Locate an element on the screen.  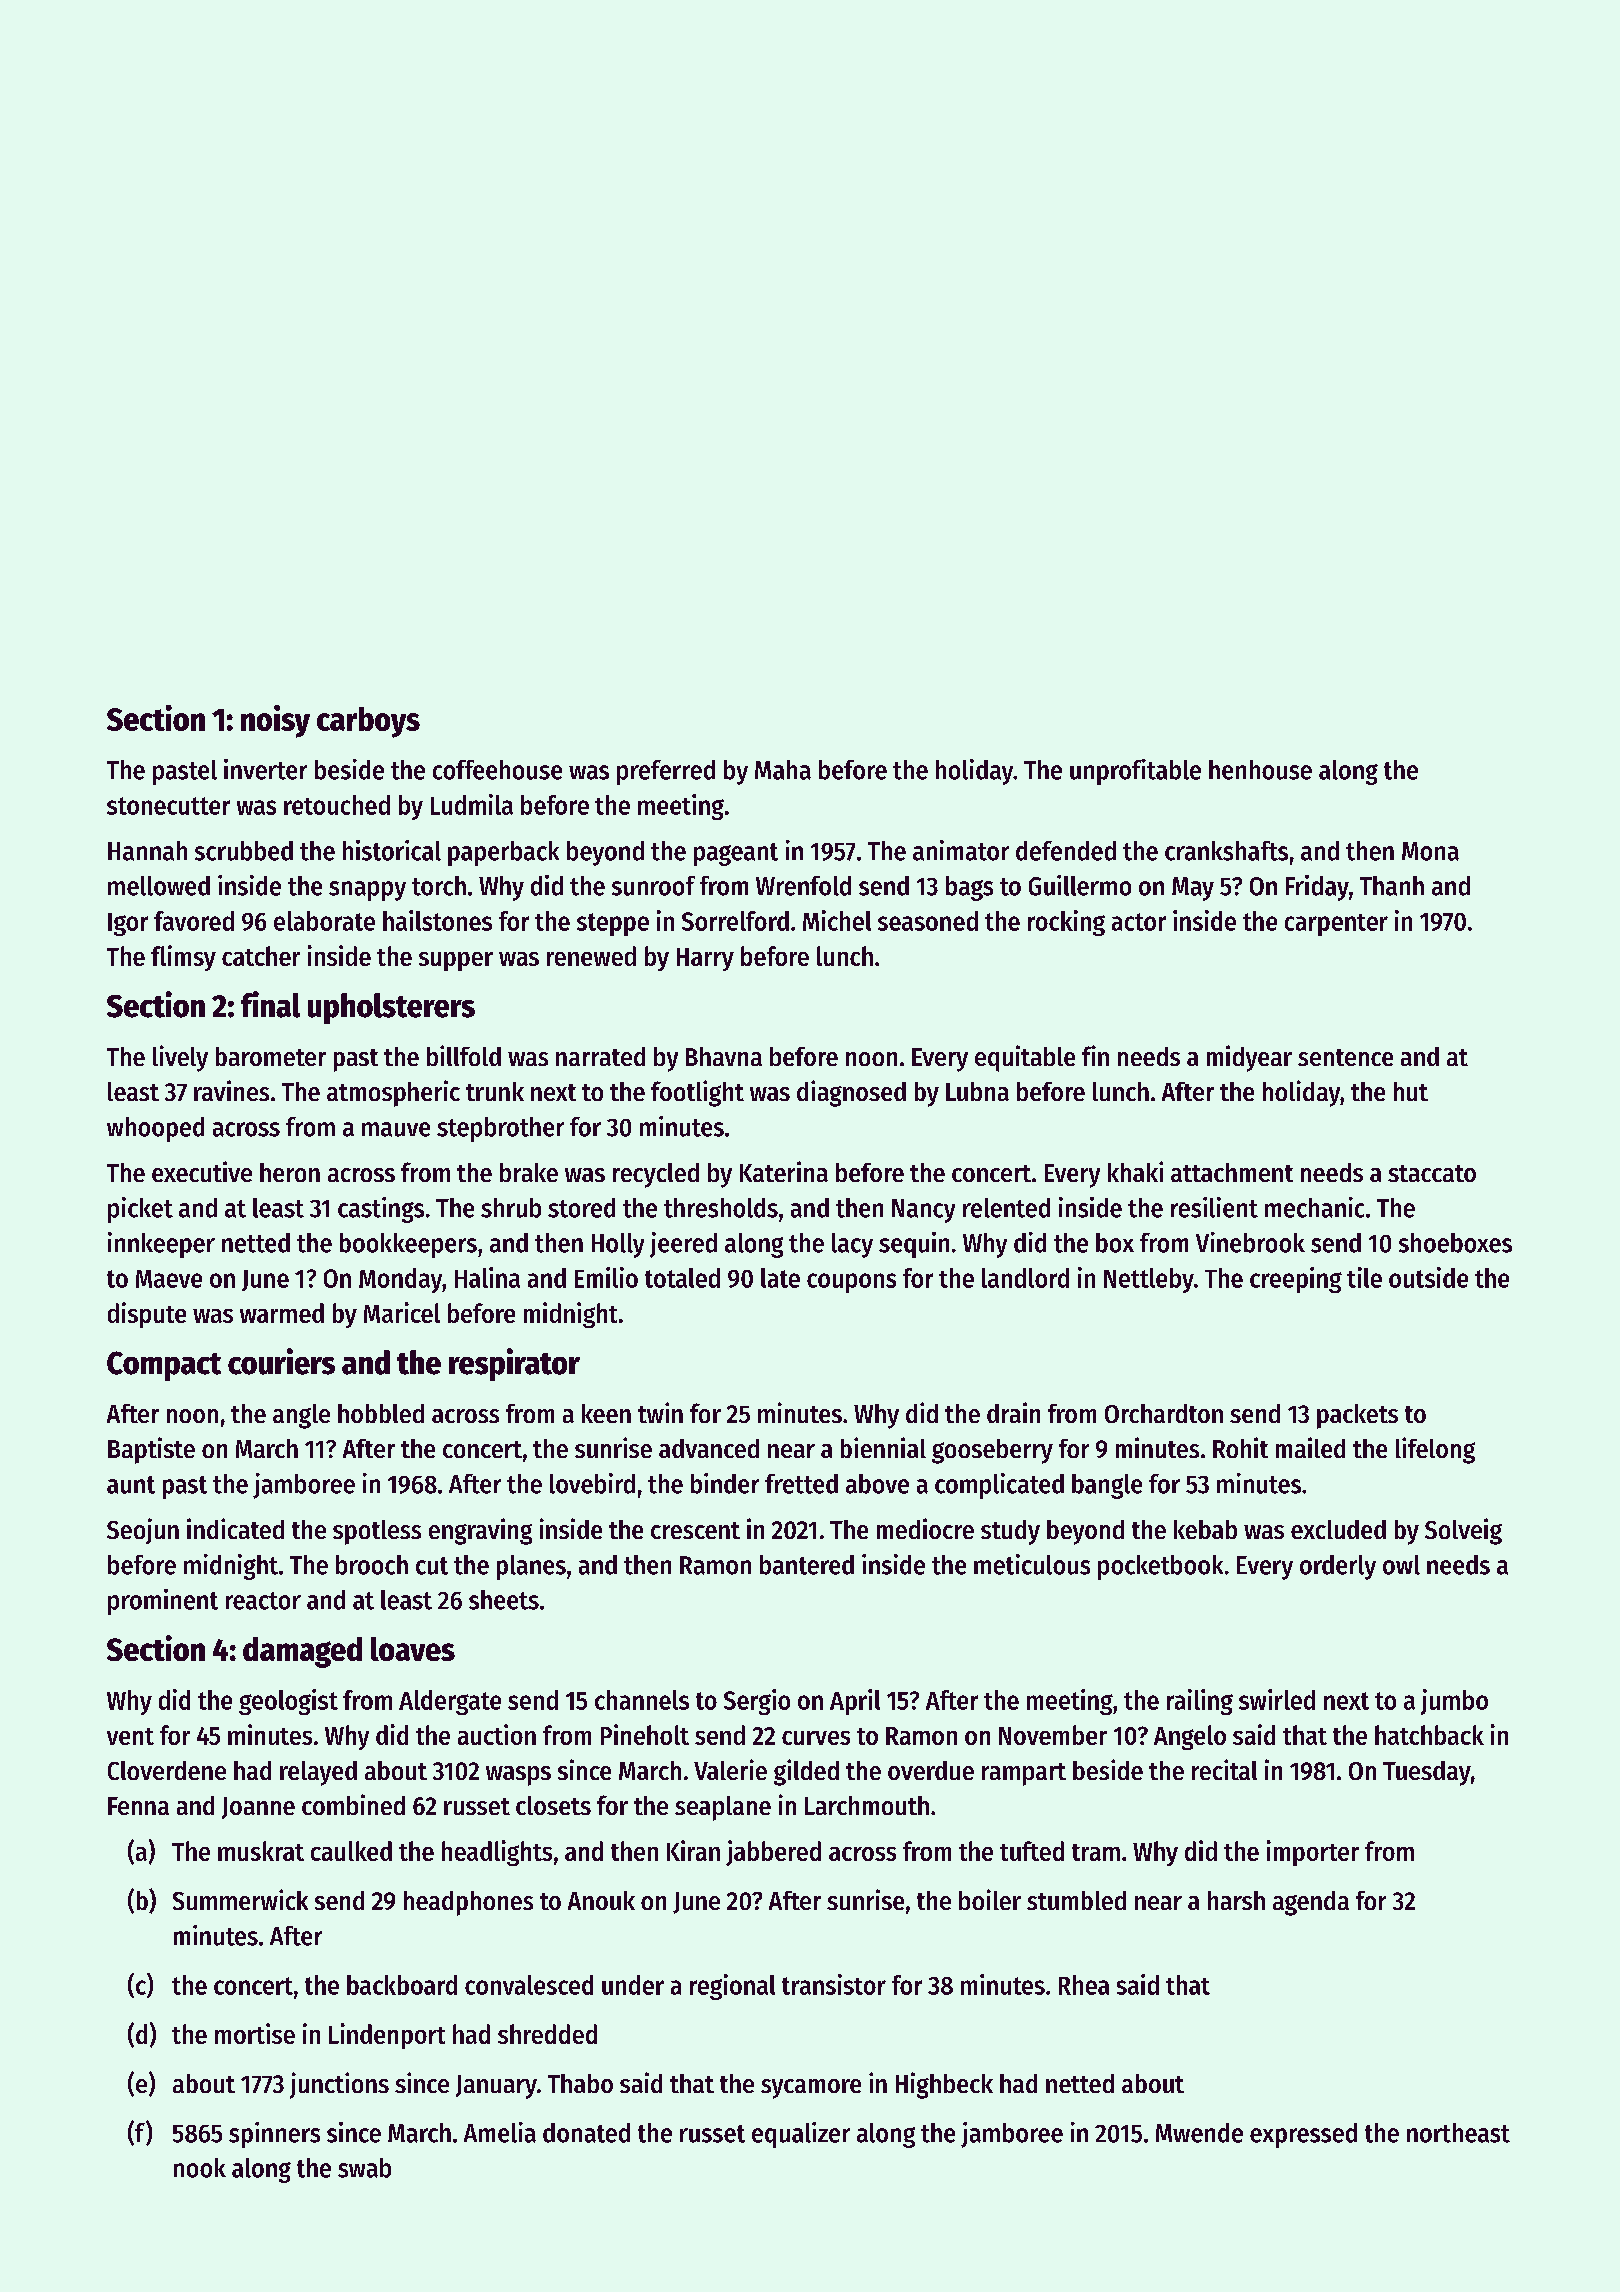
equalizer is located at coordinates (801, 2135).
